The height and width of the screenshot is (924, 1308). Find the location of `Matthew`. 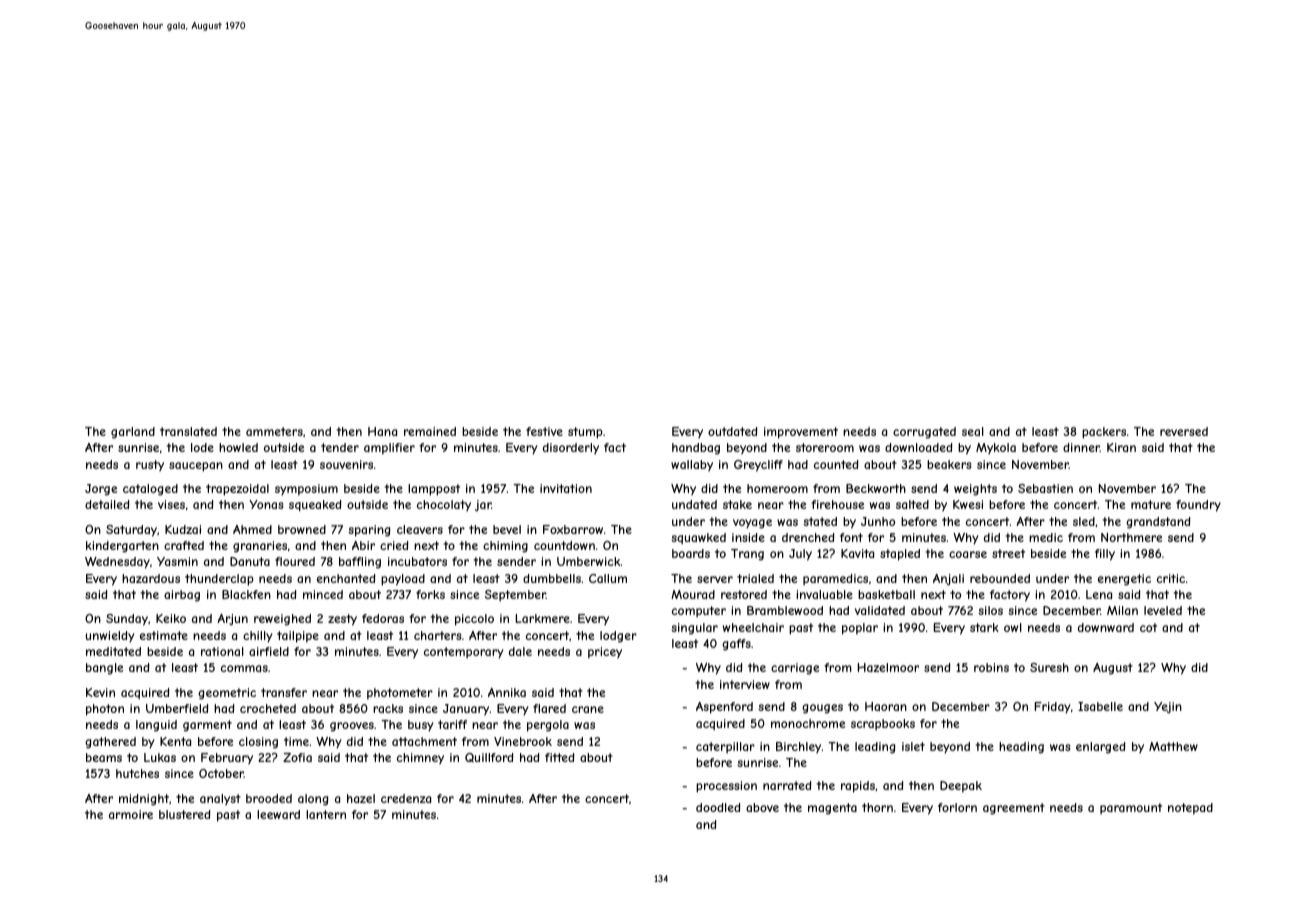

Matthew is located at coordinates (1173, 746).
